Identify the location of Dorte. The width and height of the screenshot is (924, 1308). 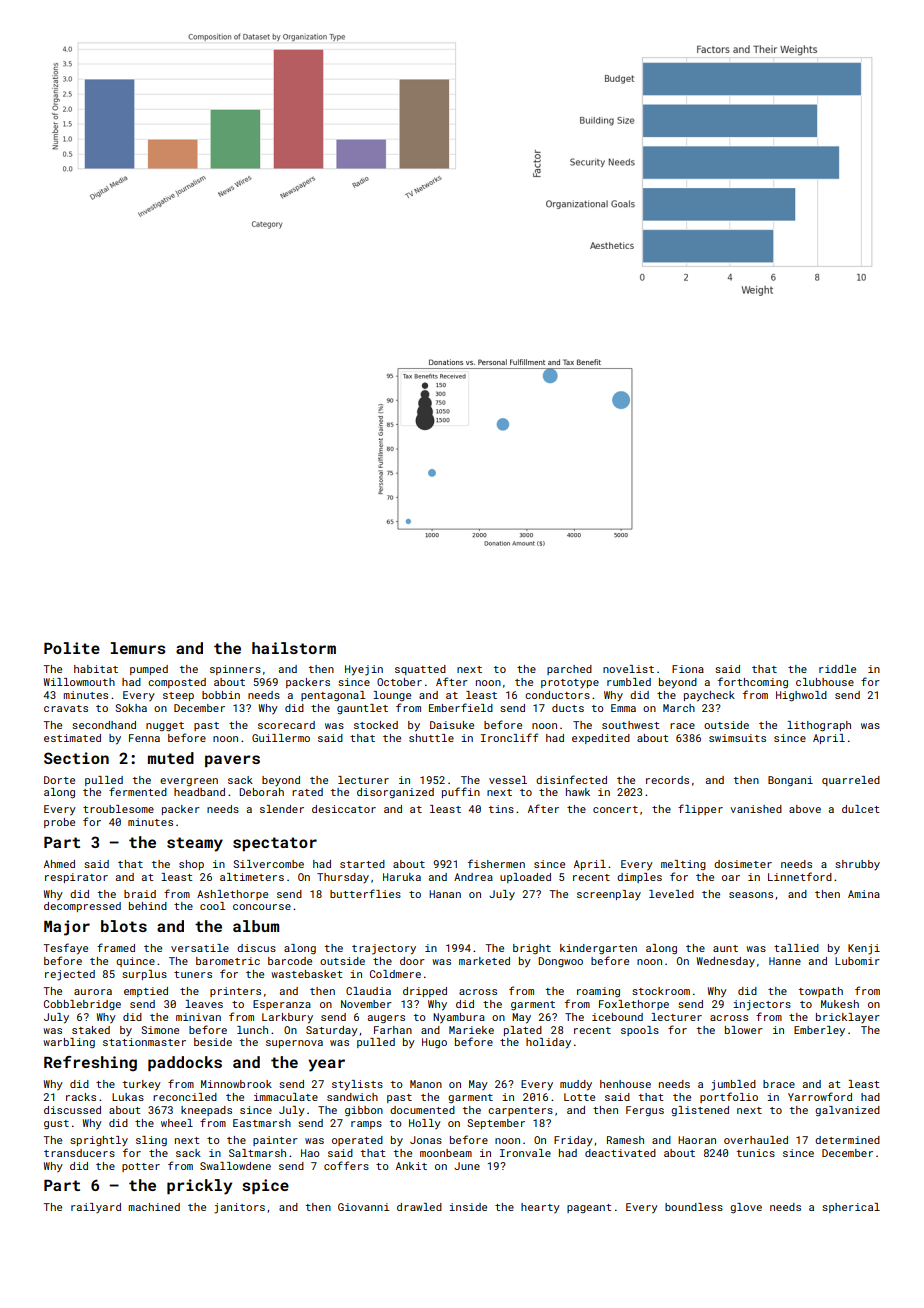
(59, 780).
